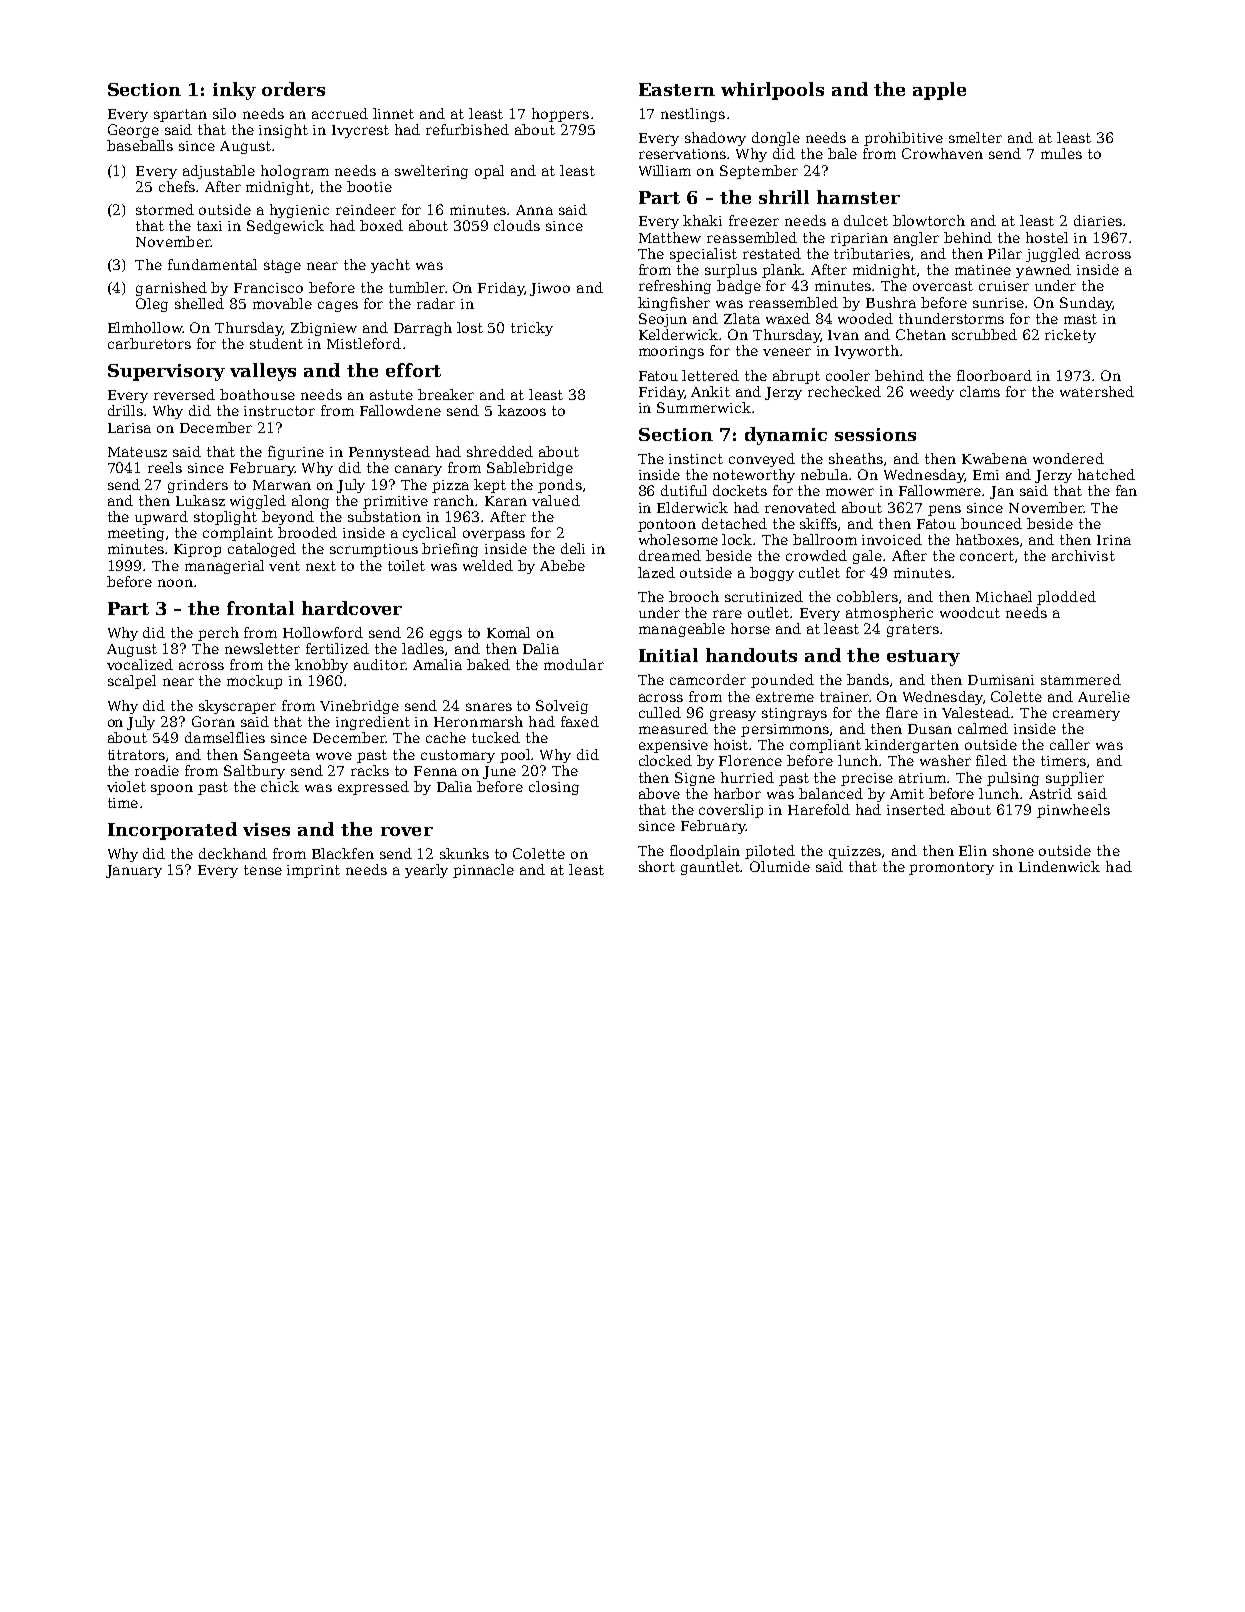 This screenshot has width=1245, height=1612. Describe the element at coordinates (276, 343) in the screenshot. I see `student` at that location.
